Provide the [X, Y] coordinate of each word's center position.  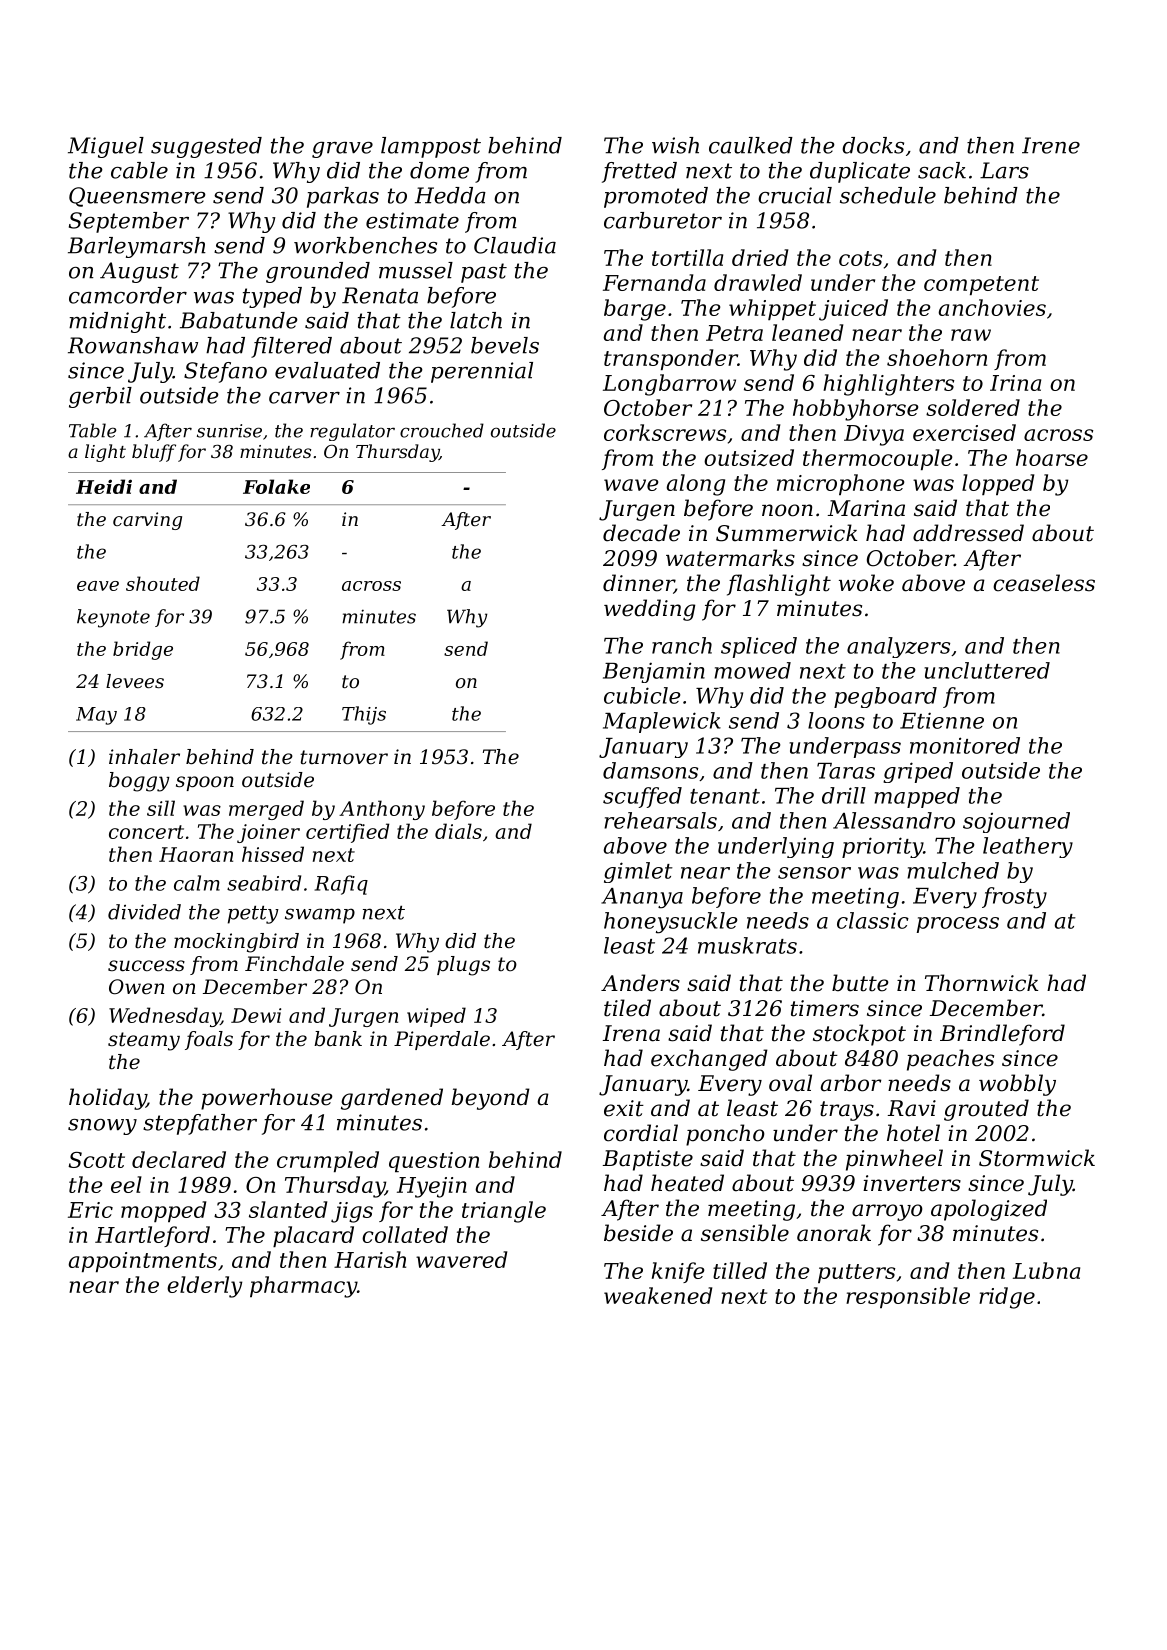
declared [179, 1159]
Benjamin [654, 672]
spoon [205, 783]
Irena [631, 1033]
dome [439, 170]
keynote [113, 618]
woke [866, 583]
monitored [965, 745]
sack [942, 170]
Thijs [364, 715]
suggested [206, 147]
